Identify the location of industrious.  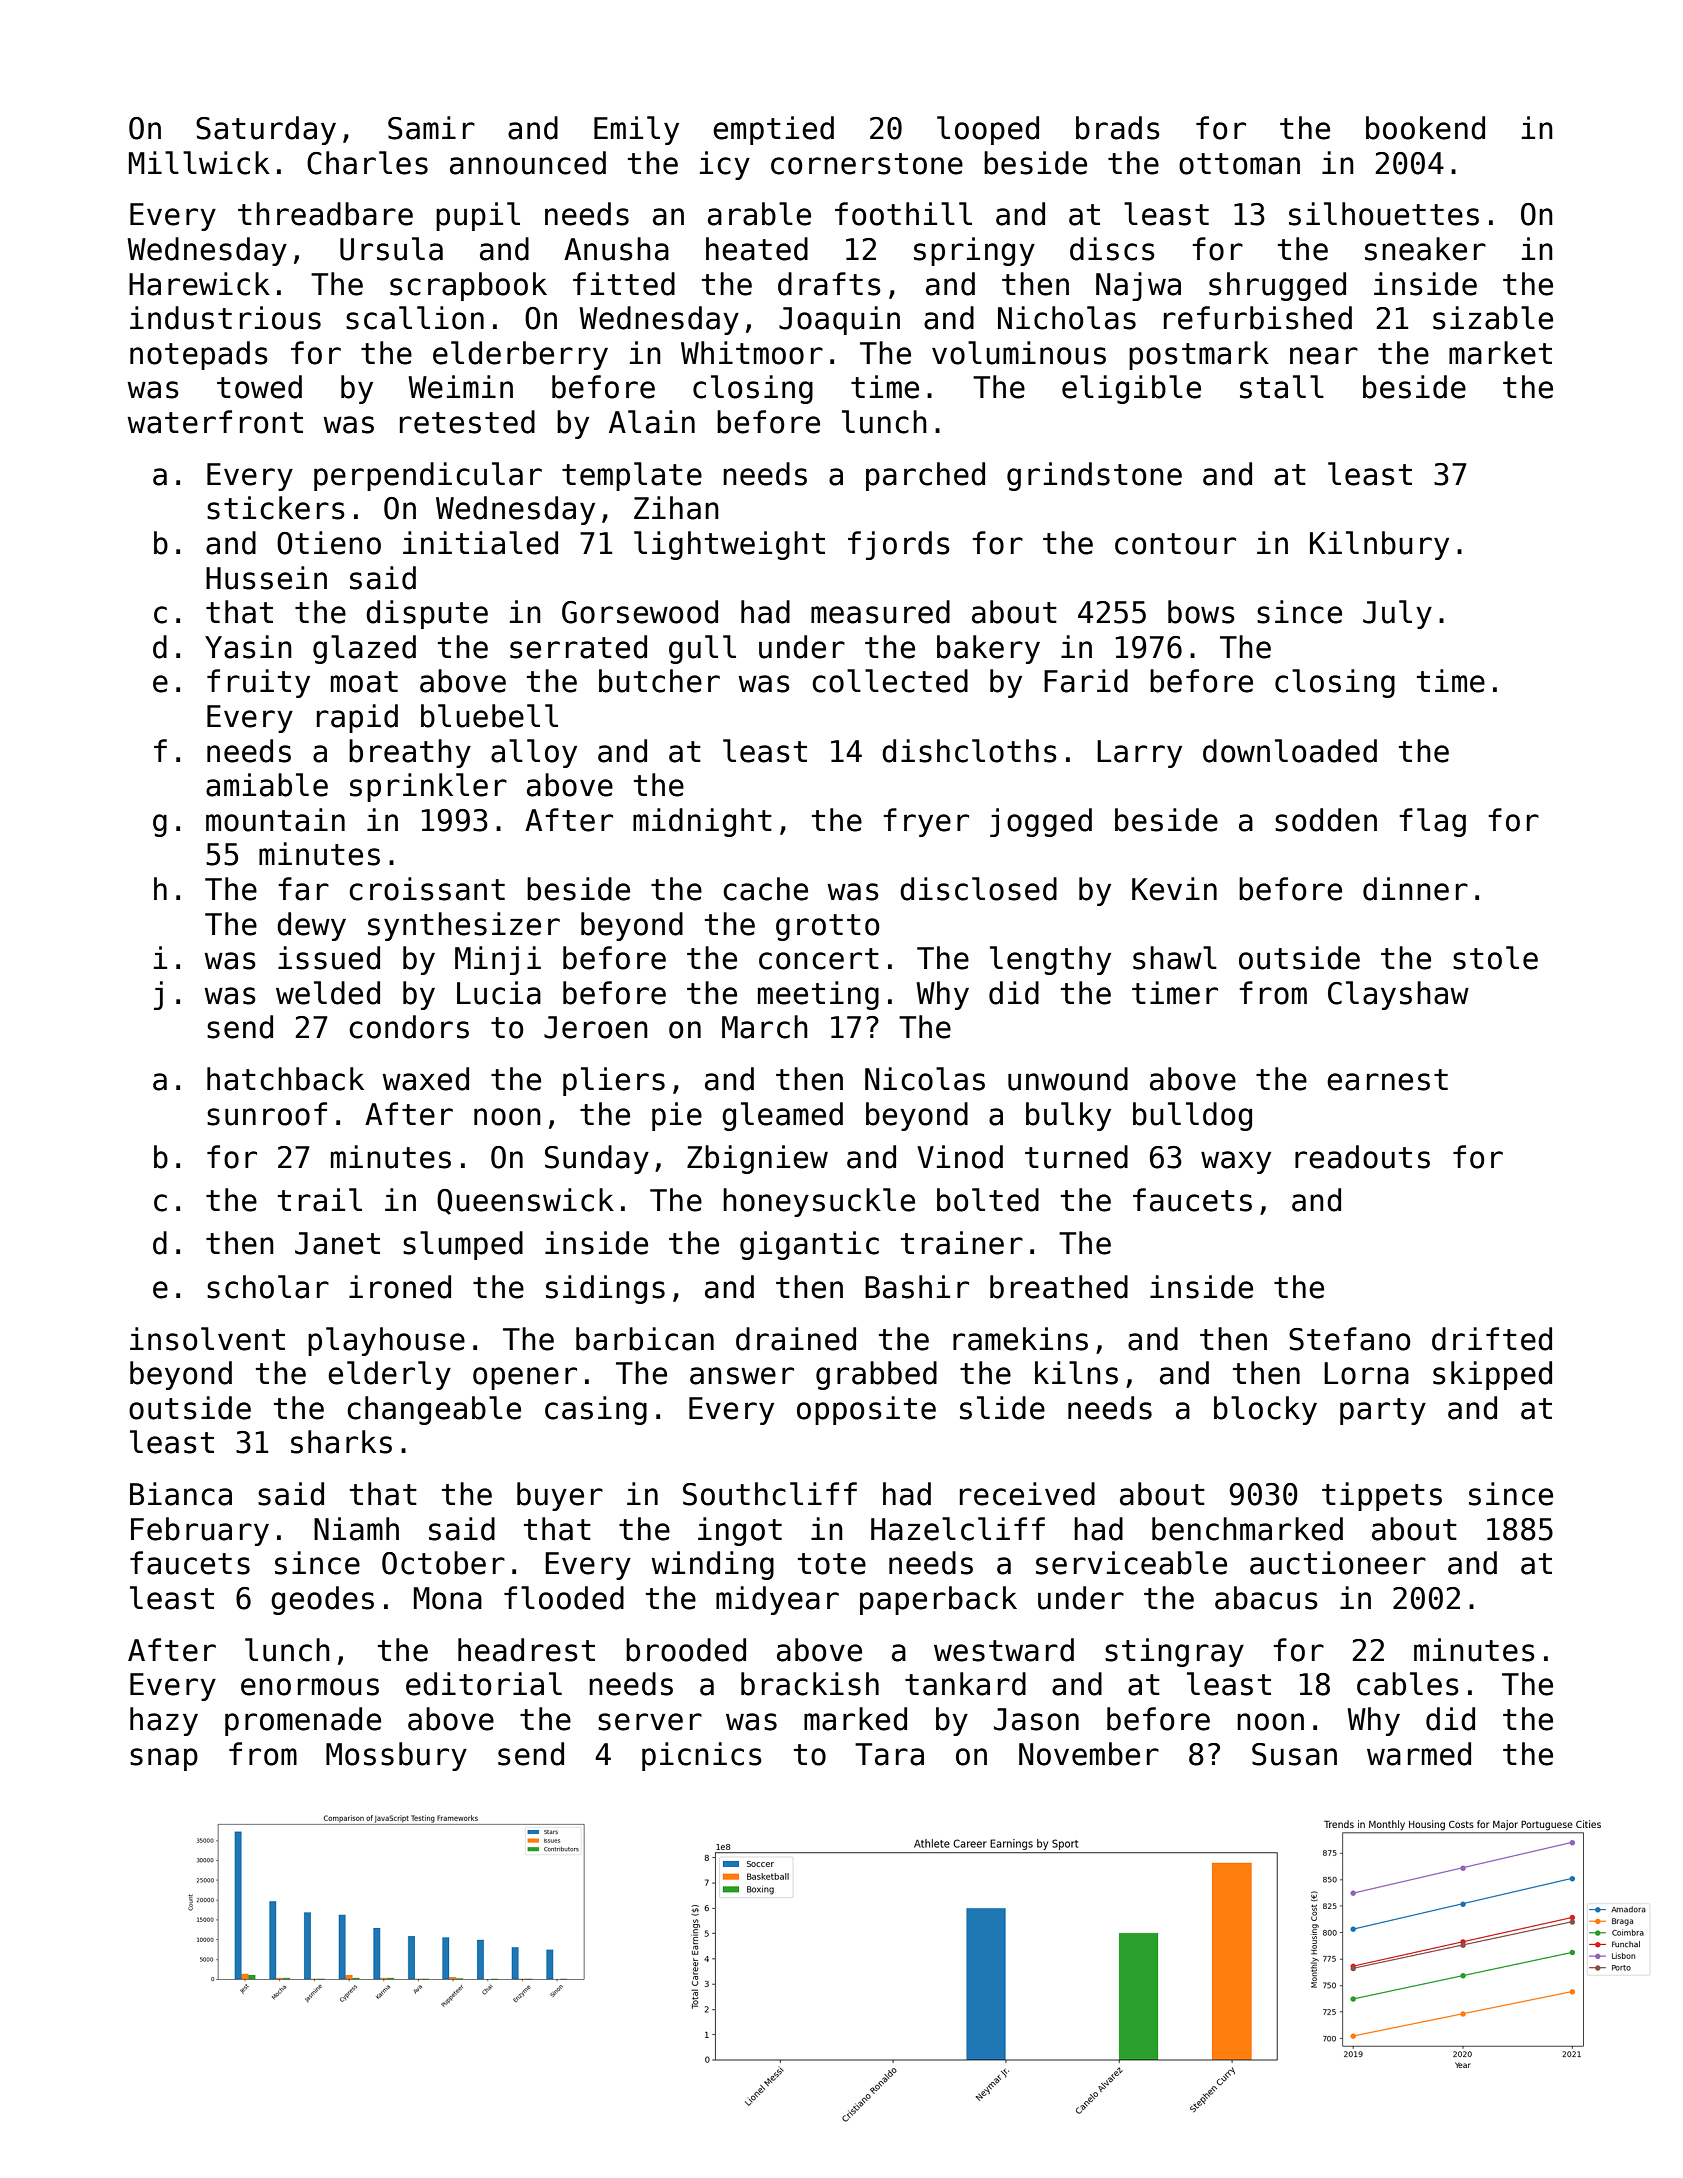
(225, 318).
